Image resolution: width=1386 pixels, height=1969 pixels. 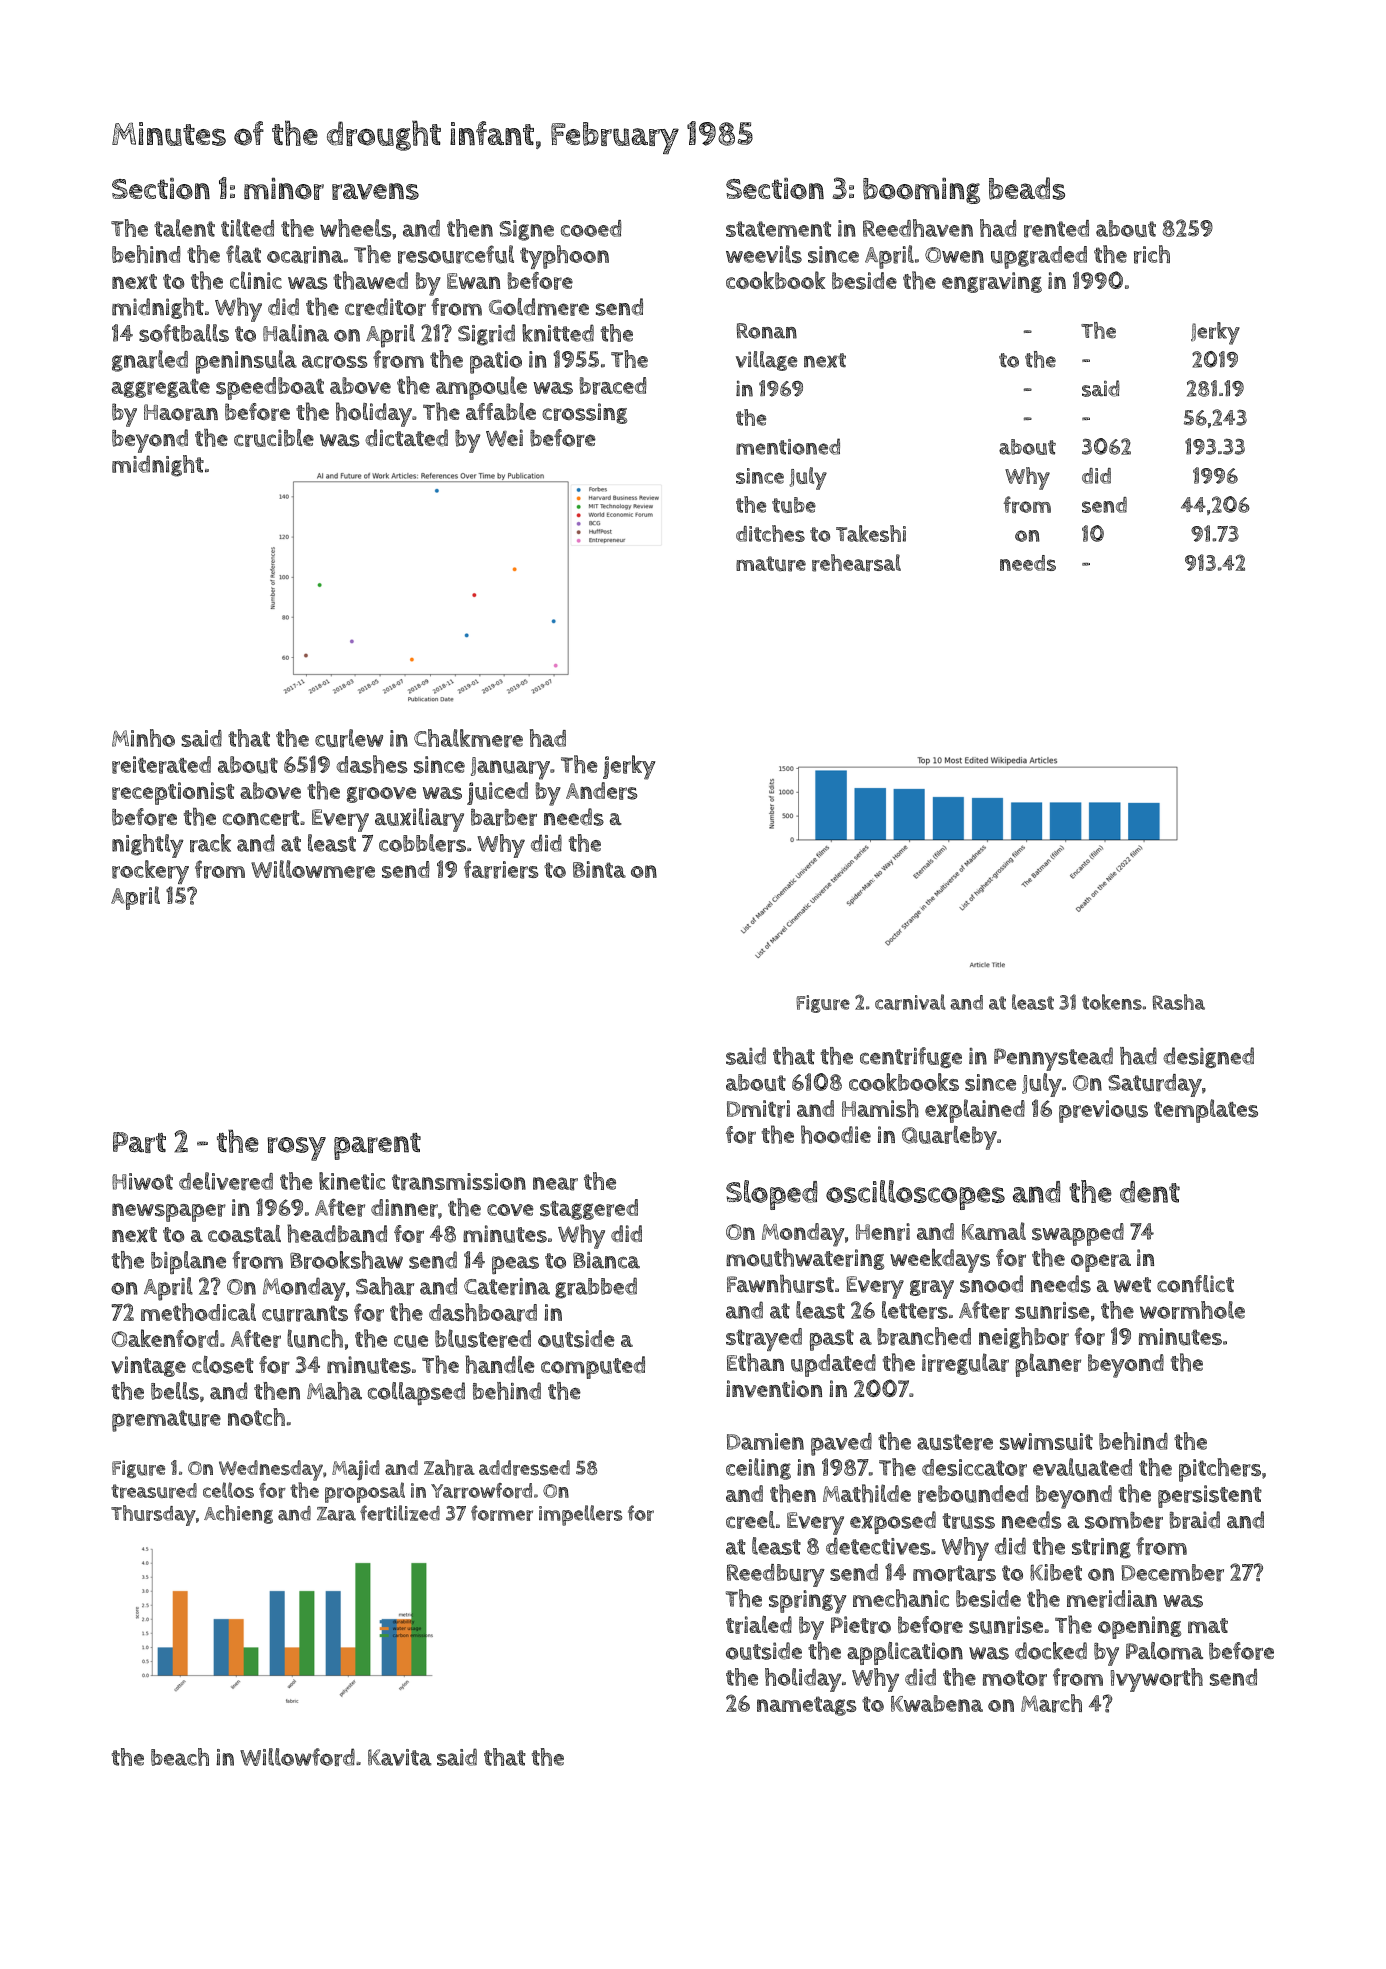 What do you see at coordinates (473, 281) in the screenshot?
I see `Ewan` at bounding box center [473, 281].
